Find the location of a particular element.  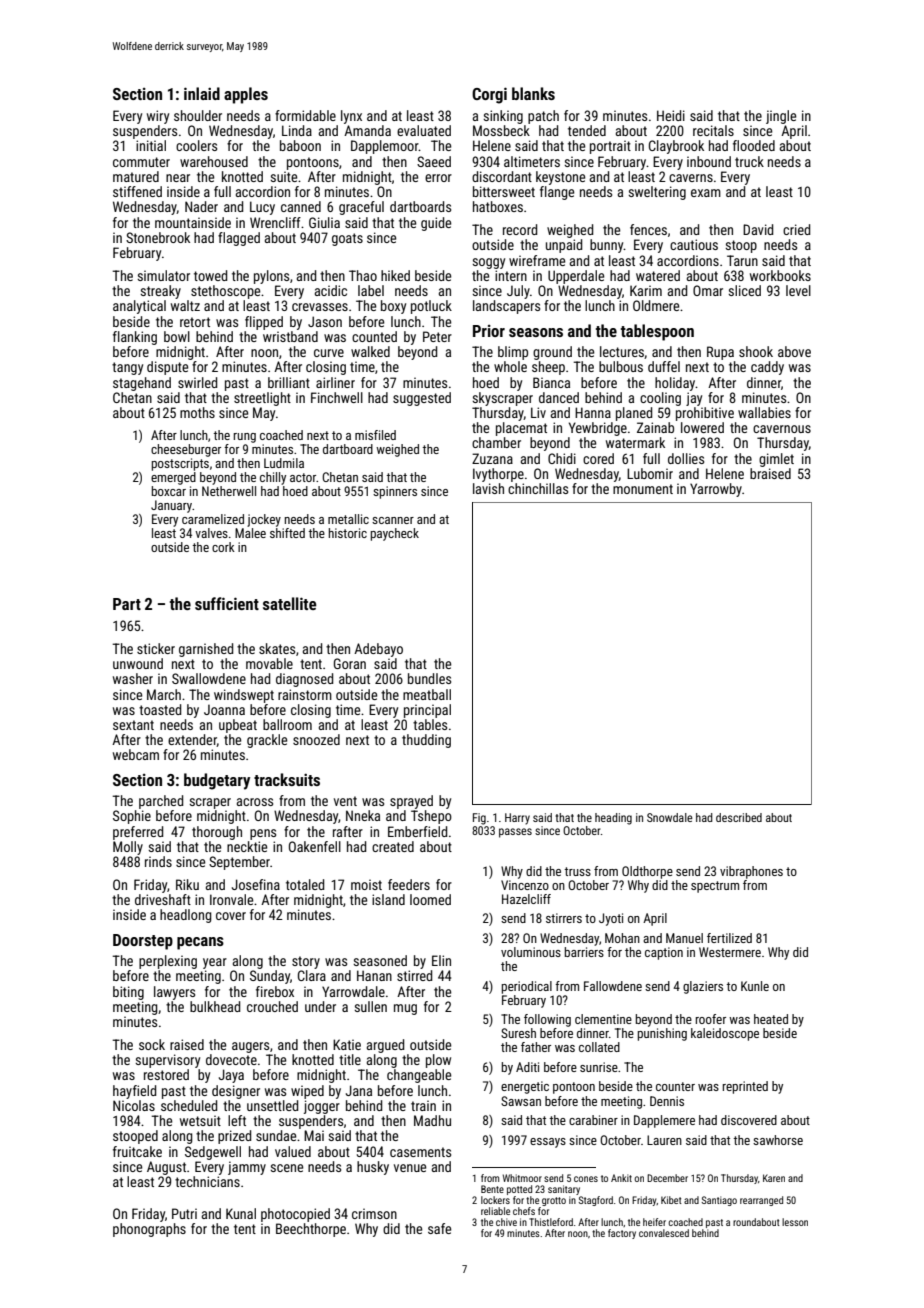

January is located at coordinates (171, 506).
